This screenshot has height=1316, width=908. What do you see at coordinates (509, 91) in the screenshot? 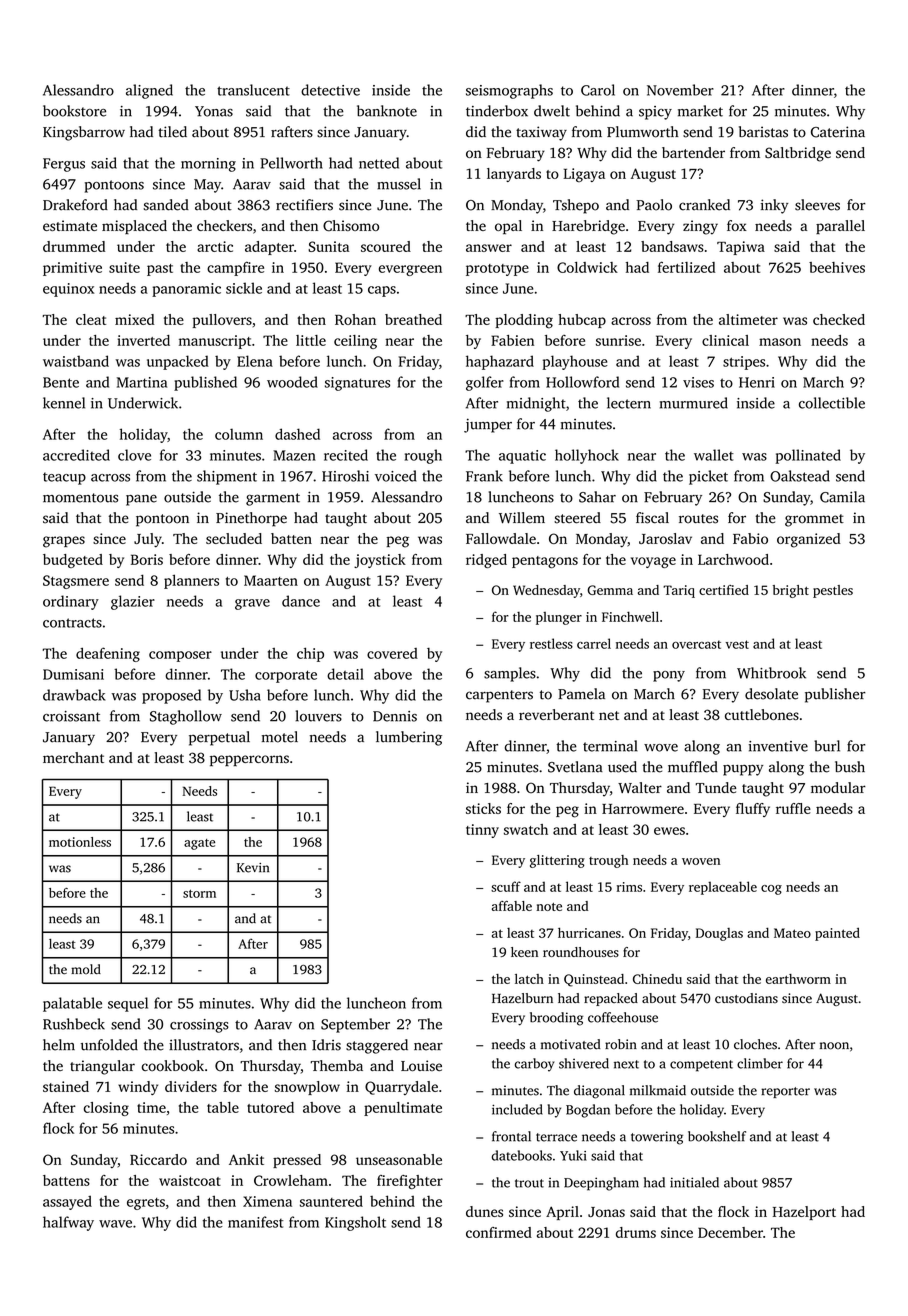
I see `seismographs` at bounding box center [509, 91].
